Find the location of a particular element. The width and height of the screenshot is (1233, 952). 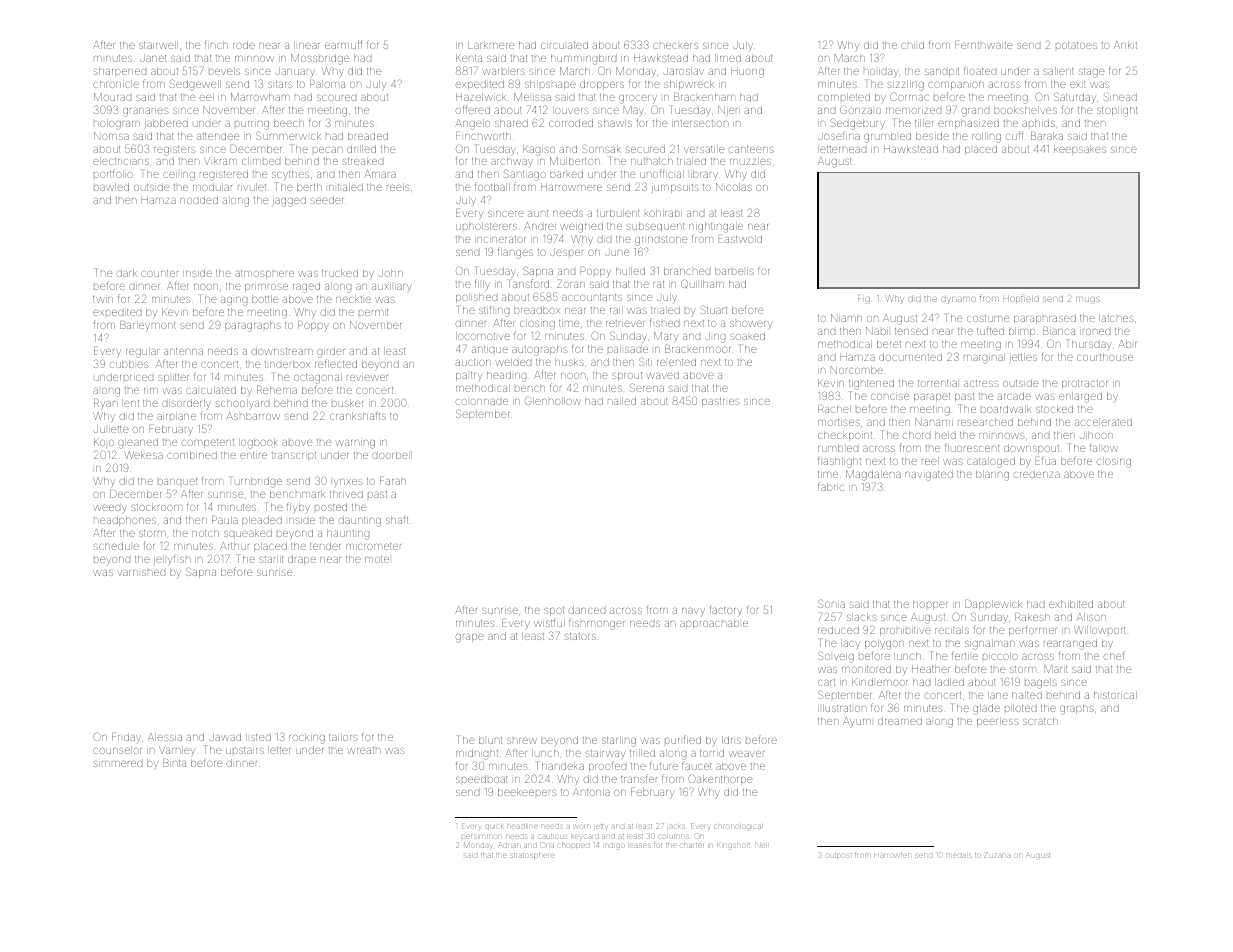

drape is located at coordinates (302, 560).
